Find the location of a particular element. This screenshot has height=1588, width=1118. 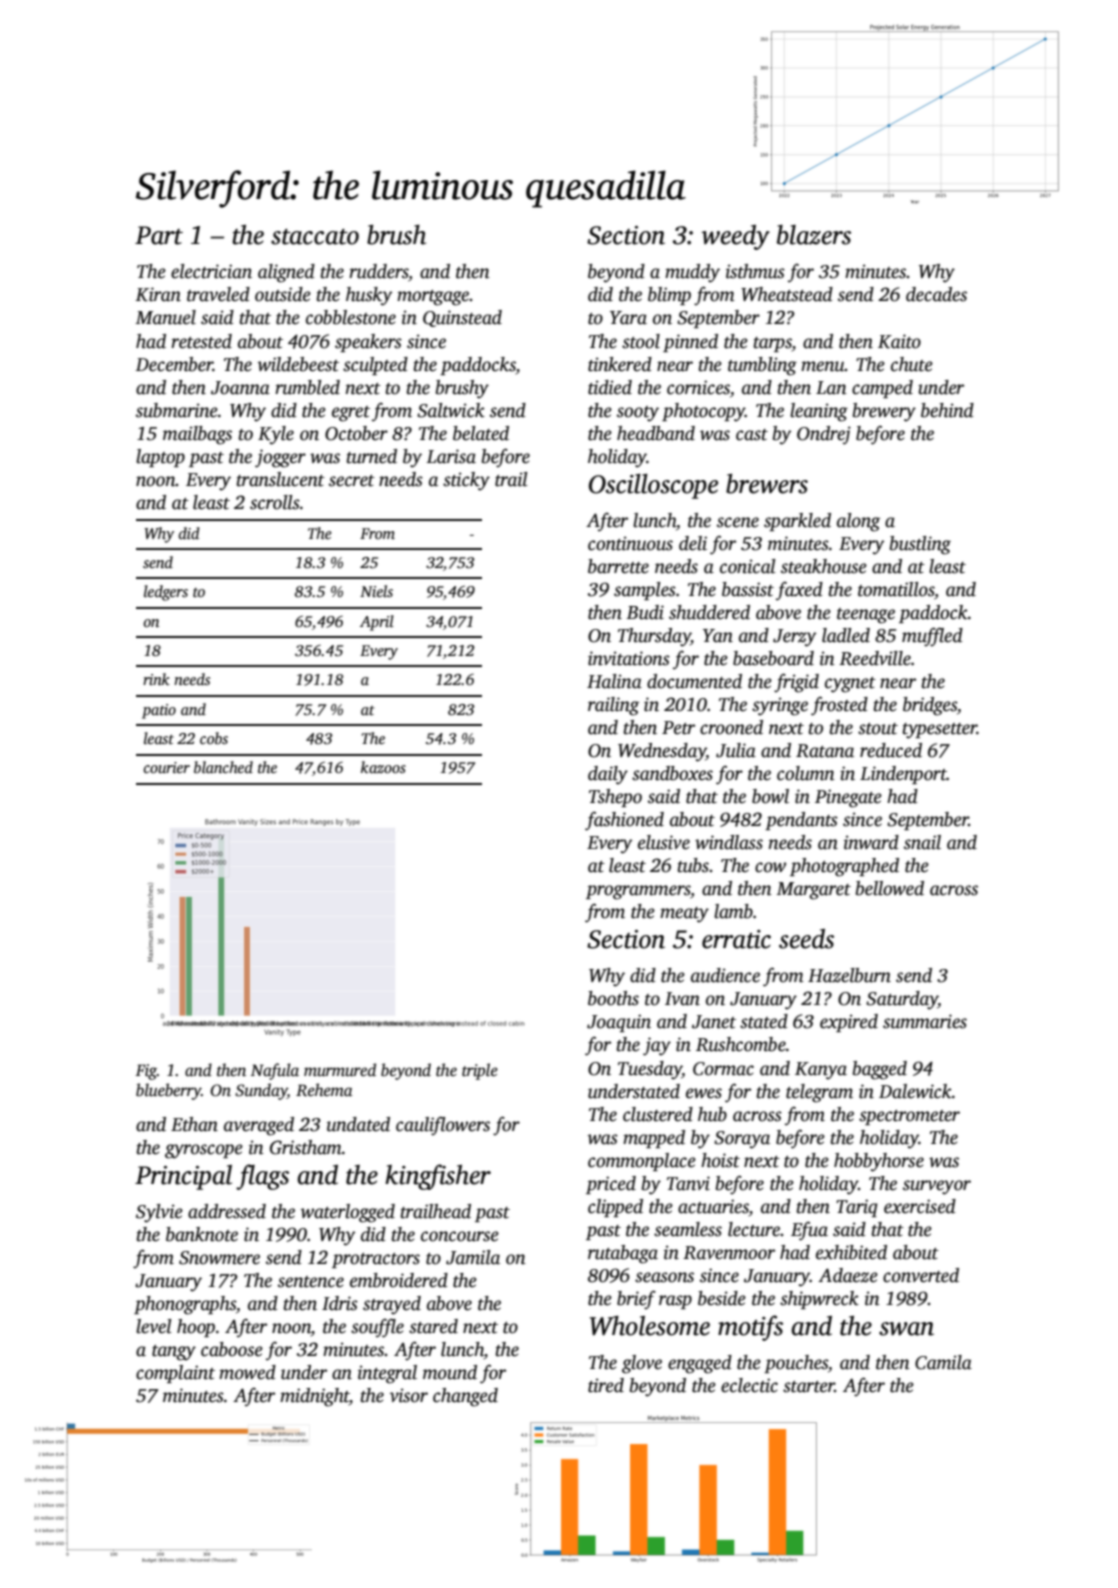

Rushcombe is located at coordinates (741, 1044).
